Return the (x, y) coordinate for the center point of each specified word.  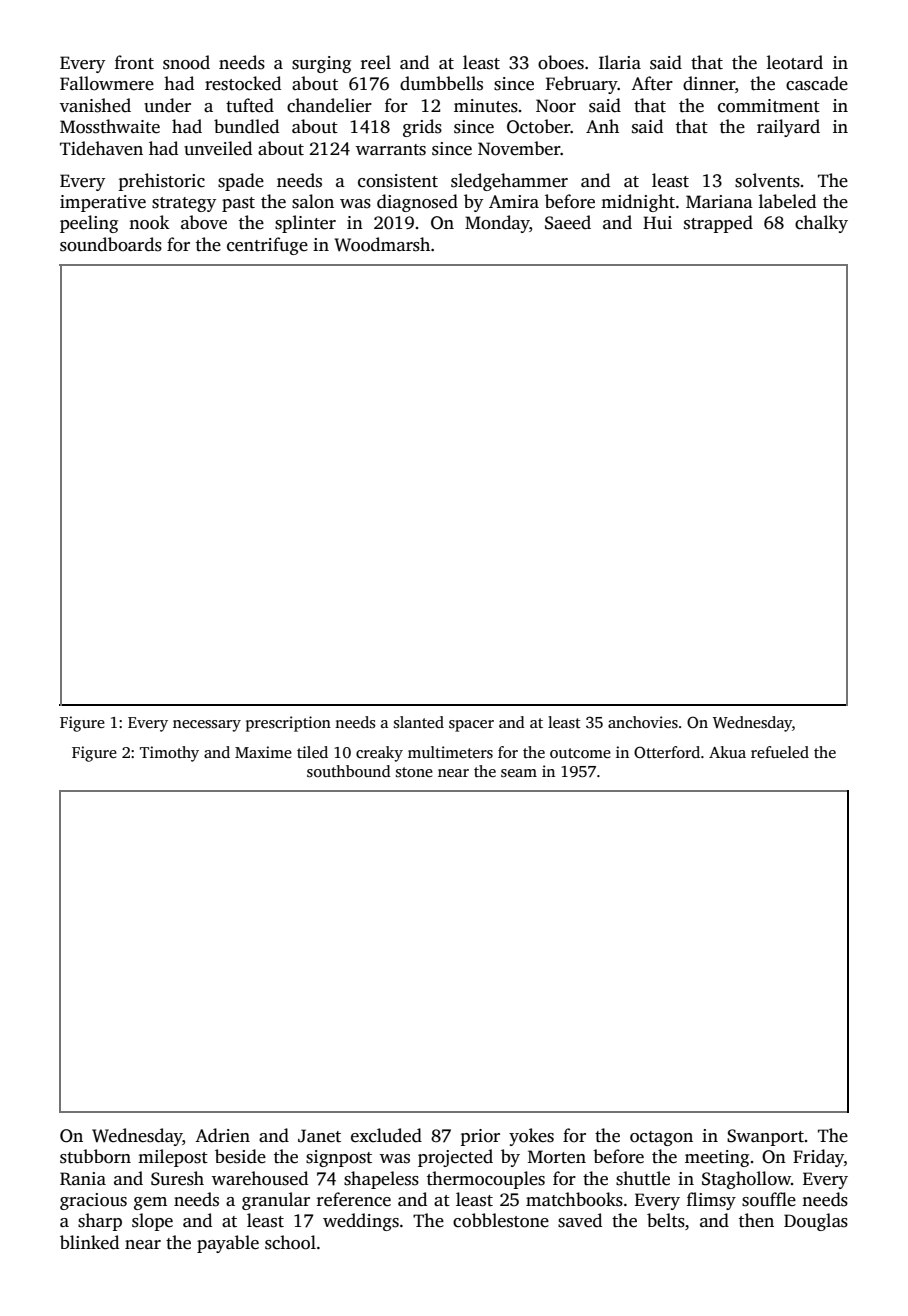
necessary (207, 726)
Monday (497, 224)
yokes (531, 1137)
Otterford (667, 752)
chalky (821, 224)
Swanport (765, 1137)
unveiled (218, 148)
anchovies (643, 722)
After (652, 83)
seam (519, 773)
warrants (391, 150)
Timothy (169, 754)
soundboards (111, 244)
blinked (89, 1242)
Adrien (222, 1135)
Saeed (568, 222)
